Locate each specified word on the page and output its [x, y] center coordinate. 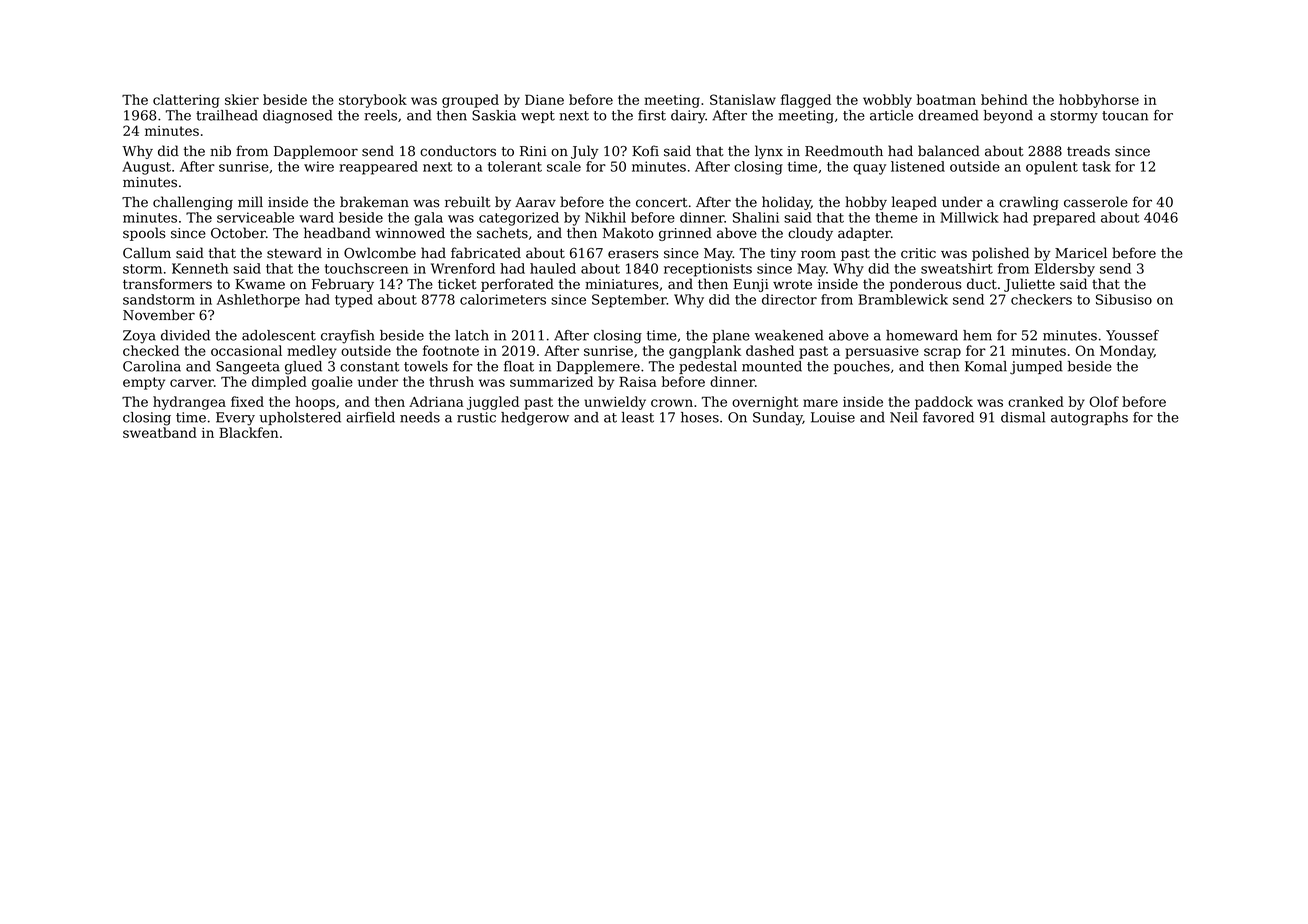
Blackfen [248, 432]
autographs [1089, 419]
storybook [373, 101]
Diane [544, 99]
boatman [946, 99]
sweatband [160, 432]
